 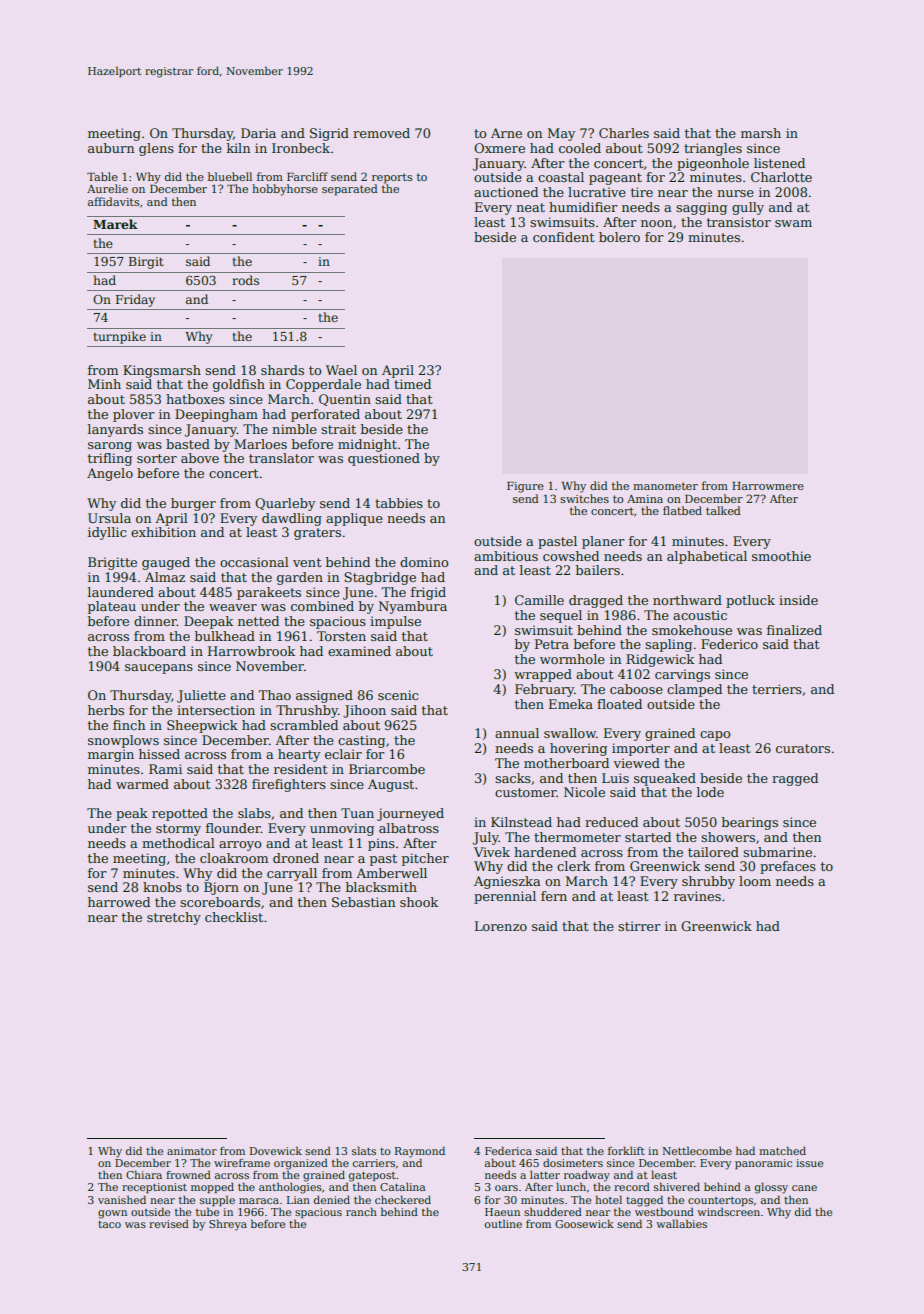 What do you see at coordinates (584, 1223) in the document?
I see `Goosewick` at bounding box center [584, 1223].
